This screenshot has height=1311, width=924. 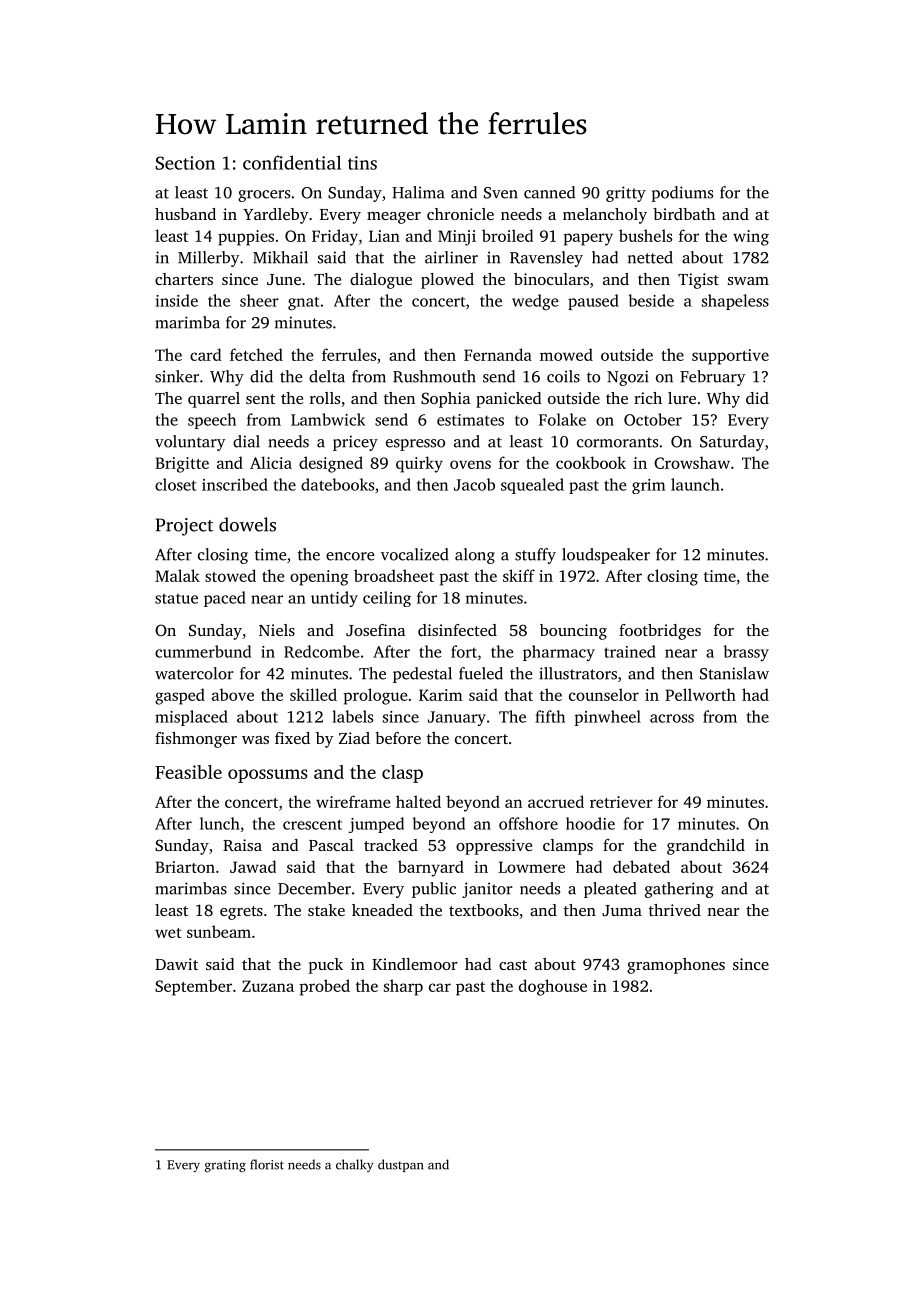 What do you see at coordinates (535, 556) in the screenshot?
I see `stuffy` at bounding box center [535, 556].
